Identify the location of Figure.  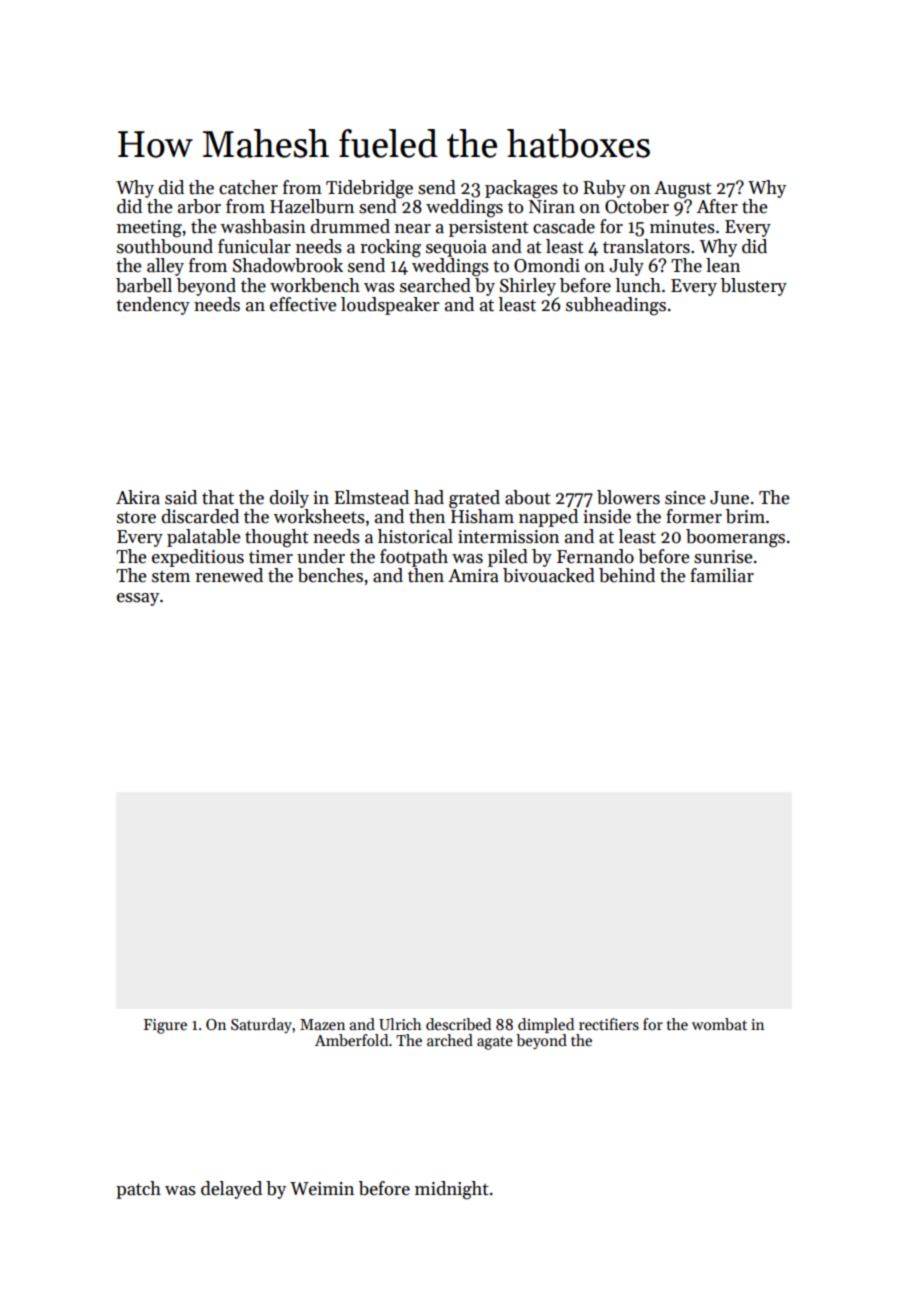
(165, 1026).
